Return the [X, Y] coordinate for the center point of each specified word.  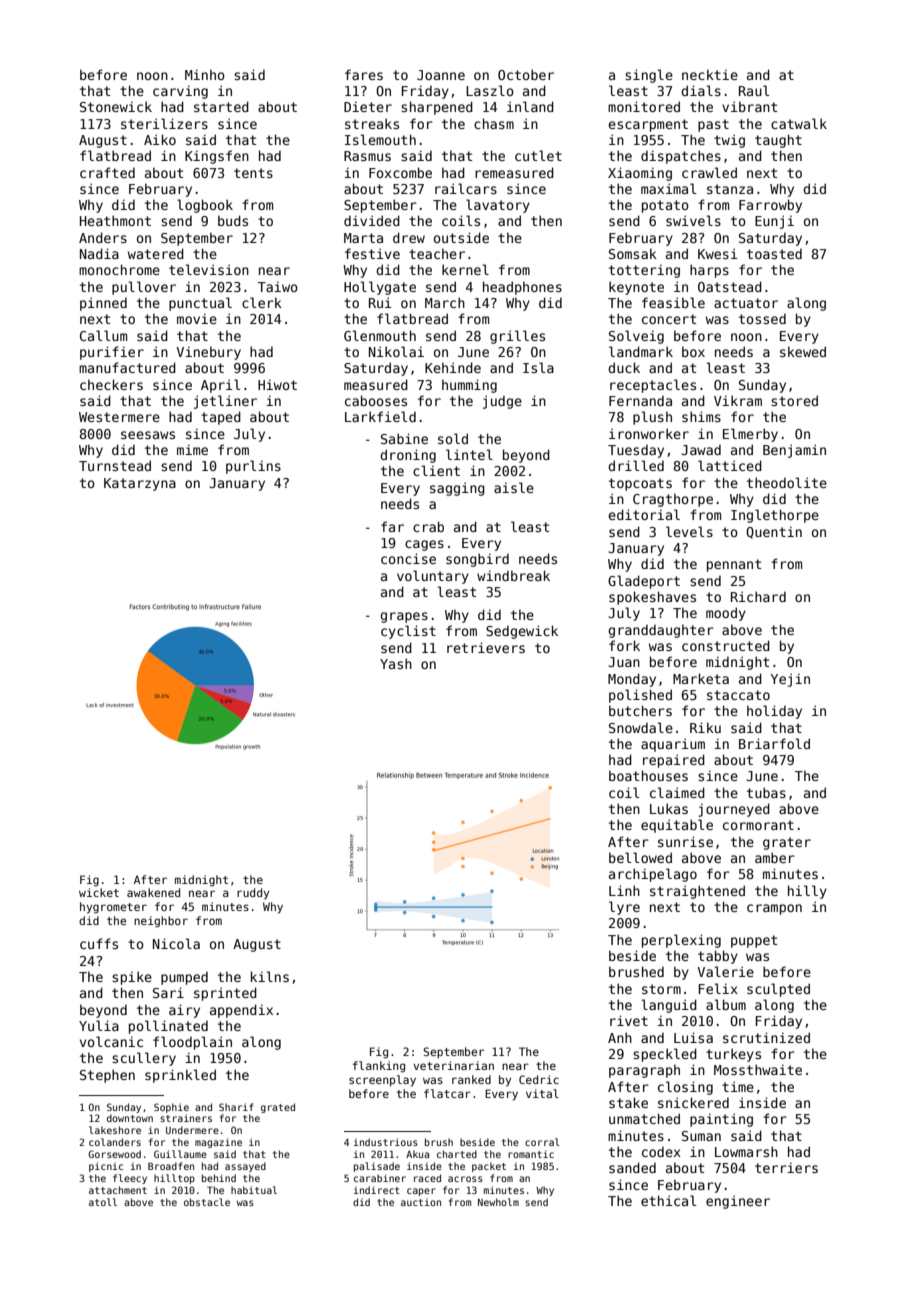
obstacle [207, 1202]
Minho [205, 74]
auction [421, 1202]
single [649, 76]
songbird [477, 560]
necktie [710, 74]
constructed [726, 645]
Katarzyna [140, 484]
